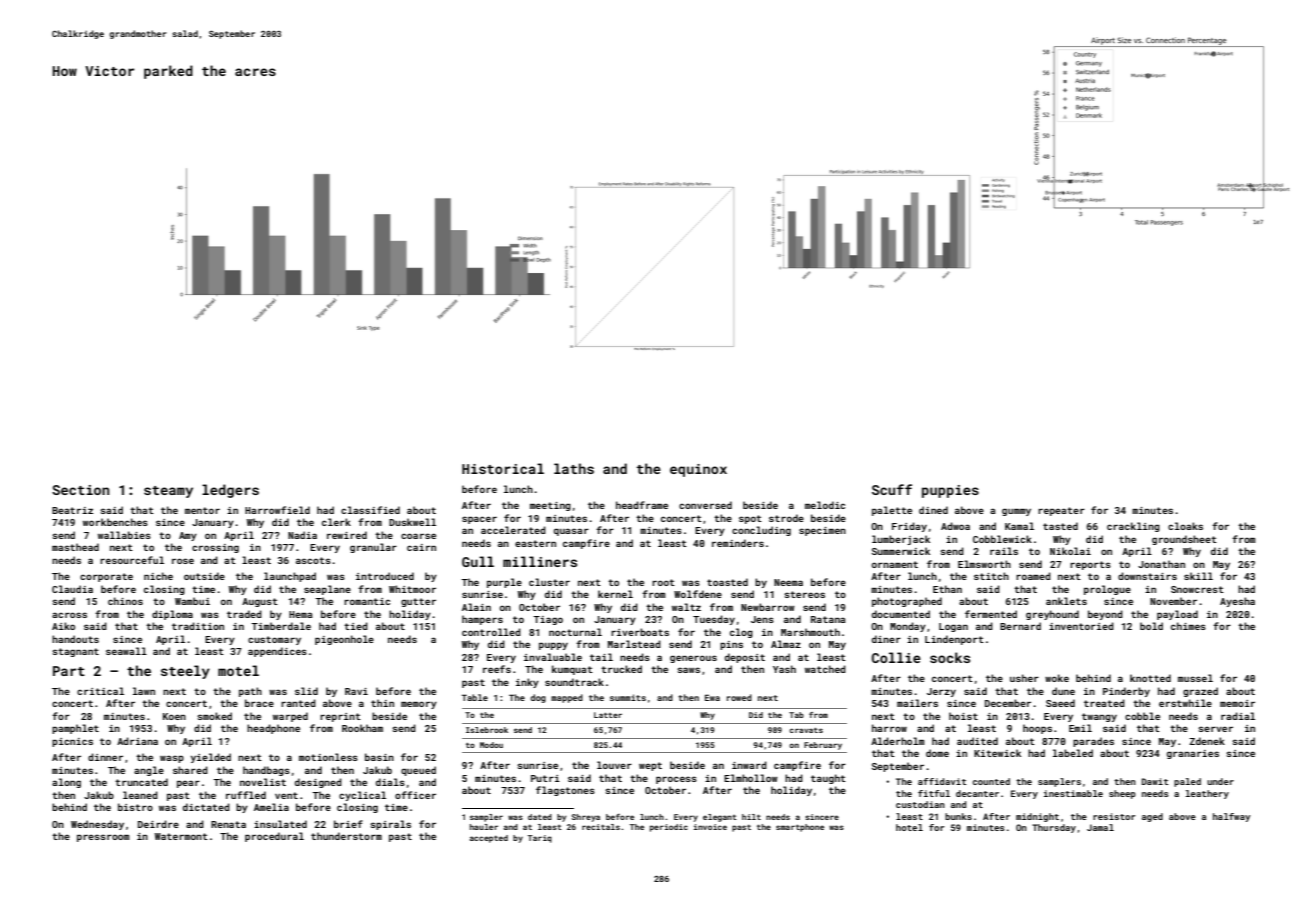  I want to click on waltz, so click(686, 607).
